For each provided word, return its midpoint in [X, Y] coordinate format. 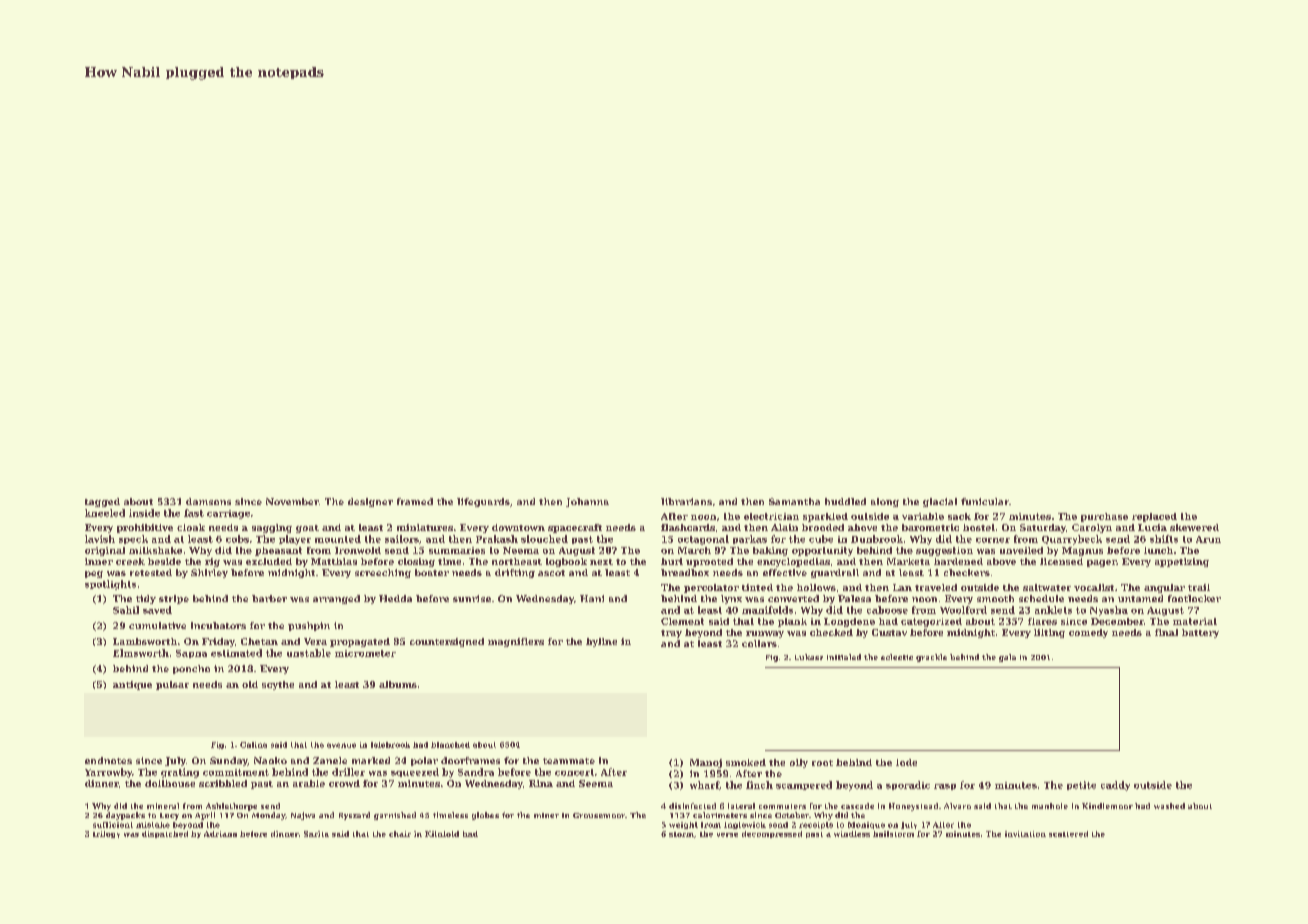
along [885, 502]
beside [164, 561]
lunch [1158, 550]
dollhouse [170, 783]
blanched [450, 745]
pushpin [309, 626]
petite [1081, 785]
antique [132, 685]
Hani [592, 598]
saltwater [1047, 587]
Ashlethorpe [231, 807]
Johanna [587, 502]
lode [906, 762]
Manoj [706, 763]
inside [144, 513]
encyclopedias [793, 562]
